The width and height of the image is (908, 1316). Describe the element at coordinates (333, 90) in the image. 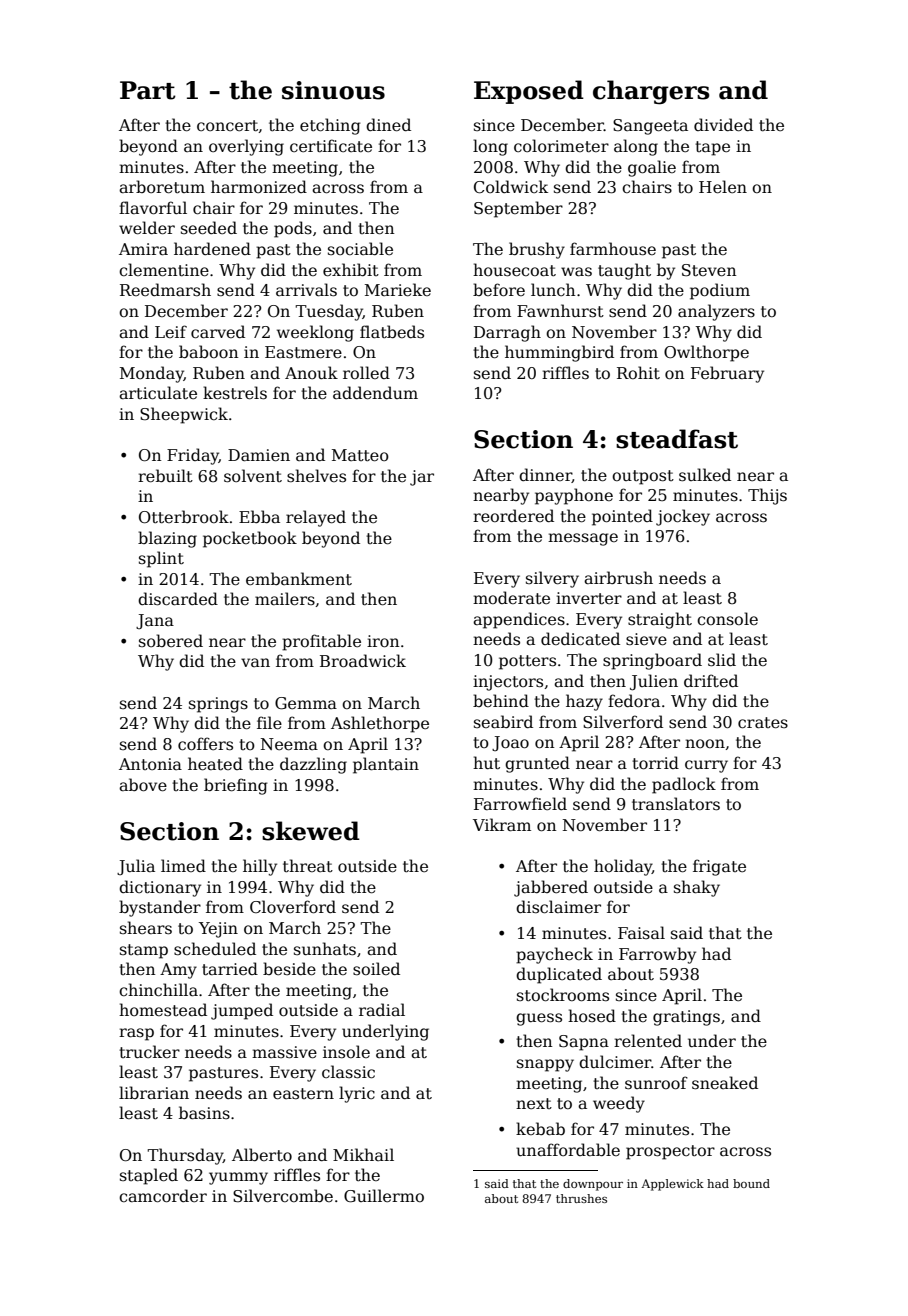

I see `sinuous` at that location.
